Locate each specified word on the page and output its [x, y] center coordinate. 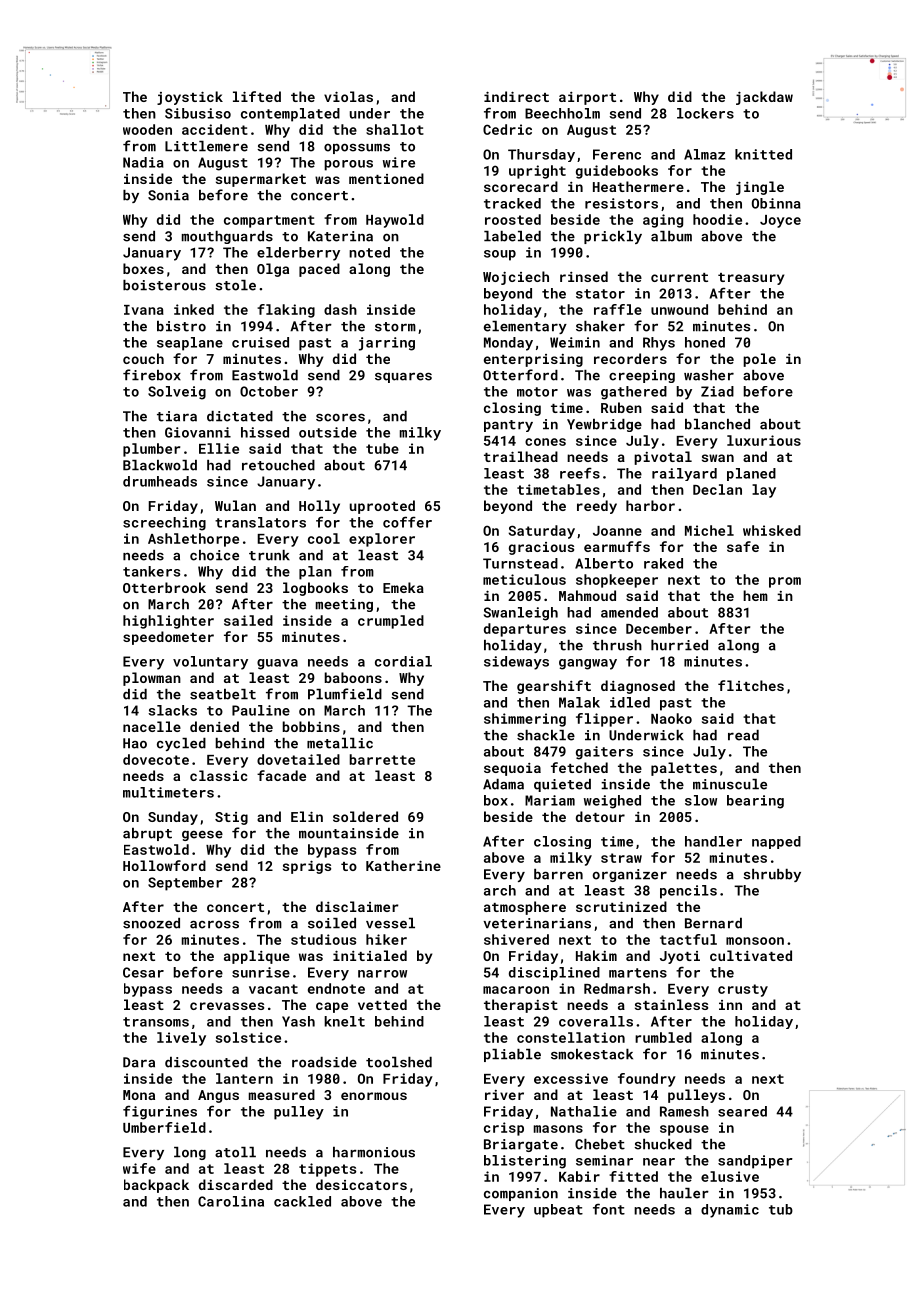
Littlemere [206, 146]
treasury [751, 279]
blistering [525, 1162]
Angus [218, 1096]
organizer [629, 875]
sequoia [512, 769]
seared [742, 1111]
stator [600, 294]
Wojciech [516, 278]
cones [545, 442]
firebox [152, 375]
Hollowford [164, 865]
